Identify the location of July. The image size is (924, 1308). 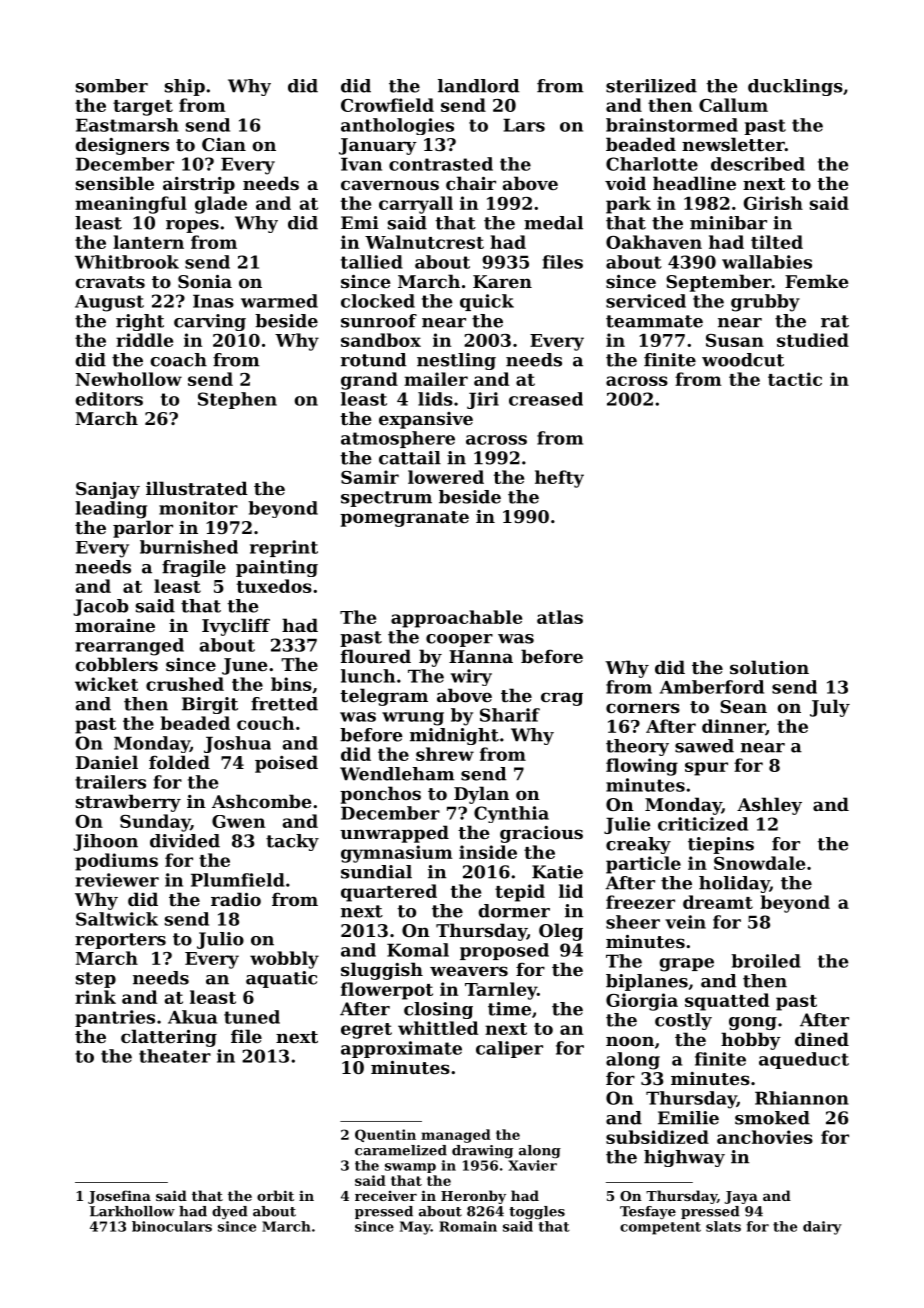
(830, 708).
